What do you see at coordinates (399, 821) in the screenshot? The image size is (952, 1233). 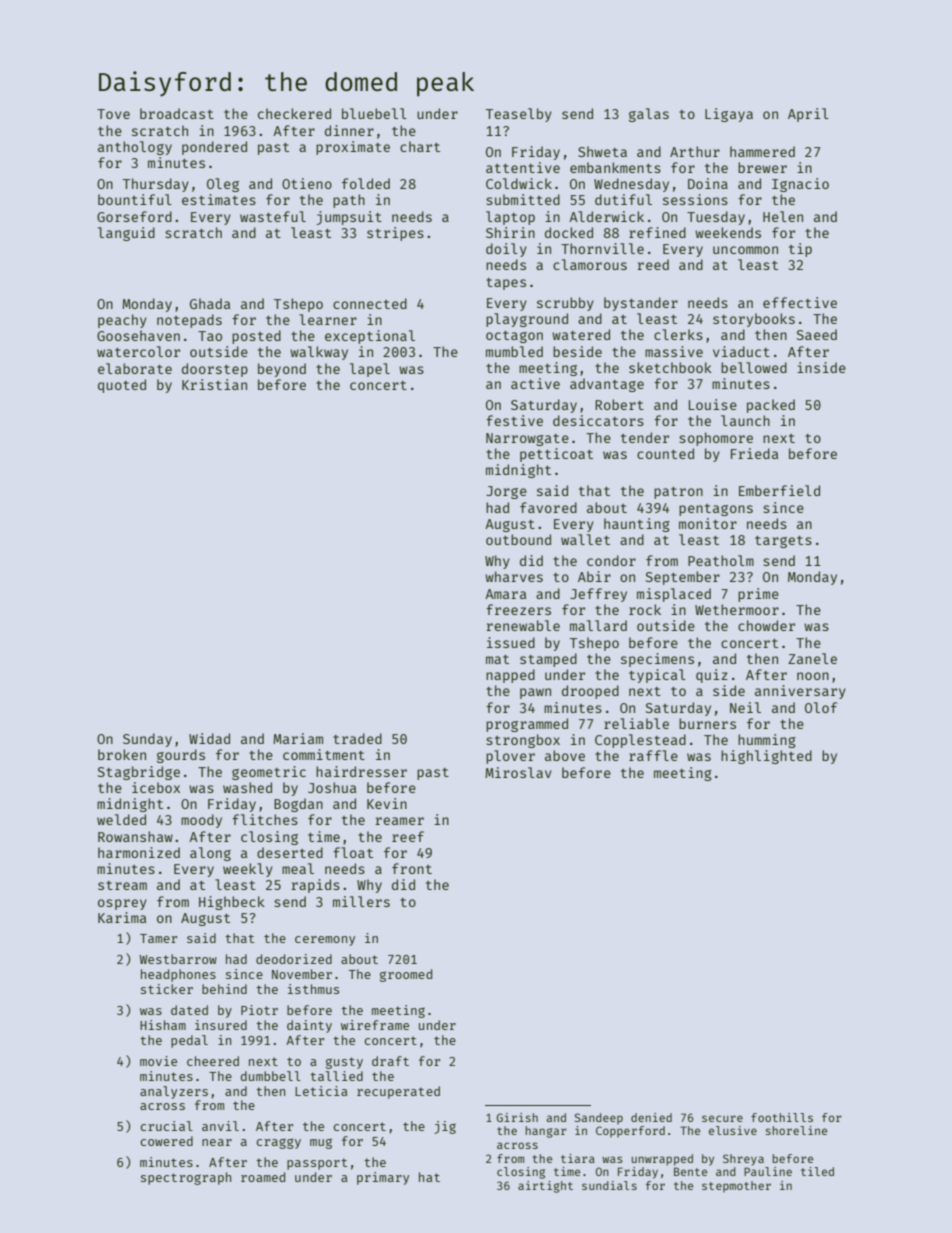 I see `reamer` at bounding box center [399, 821].
